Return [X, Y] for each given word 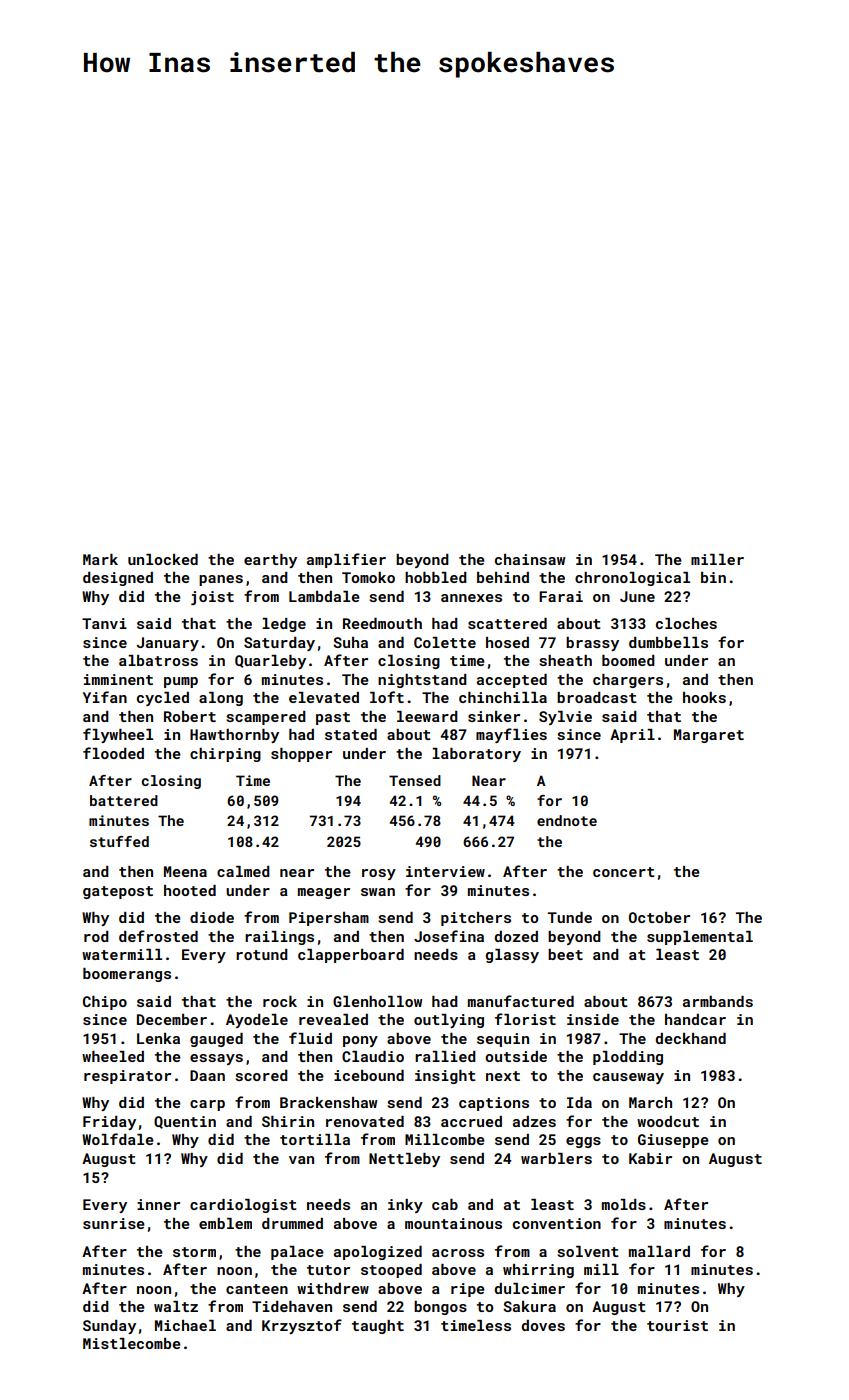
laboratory [476, 755]
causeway [628, 1078]
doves [543, 1325]
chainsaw [530, 559]
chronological [632, 579]
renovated [365, 1121]
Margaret [709, 736]
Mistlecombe [132, 1343]
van [301, 1160]
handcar [695, 1019]
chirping [225, 755]
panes [221, 580]
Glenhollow [377, 1001]
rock [280, 1001]
